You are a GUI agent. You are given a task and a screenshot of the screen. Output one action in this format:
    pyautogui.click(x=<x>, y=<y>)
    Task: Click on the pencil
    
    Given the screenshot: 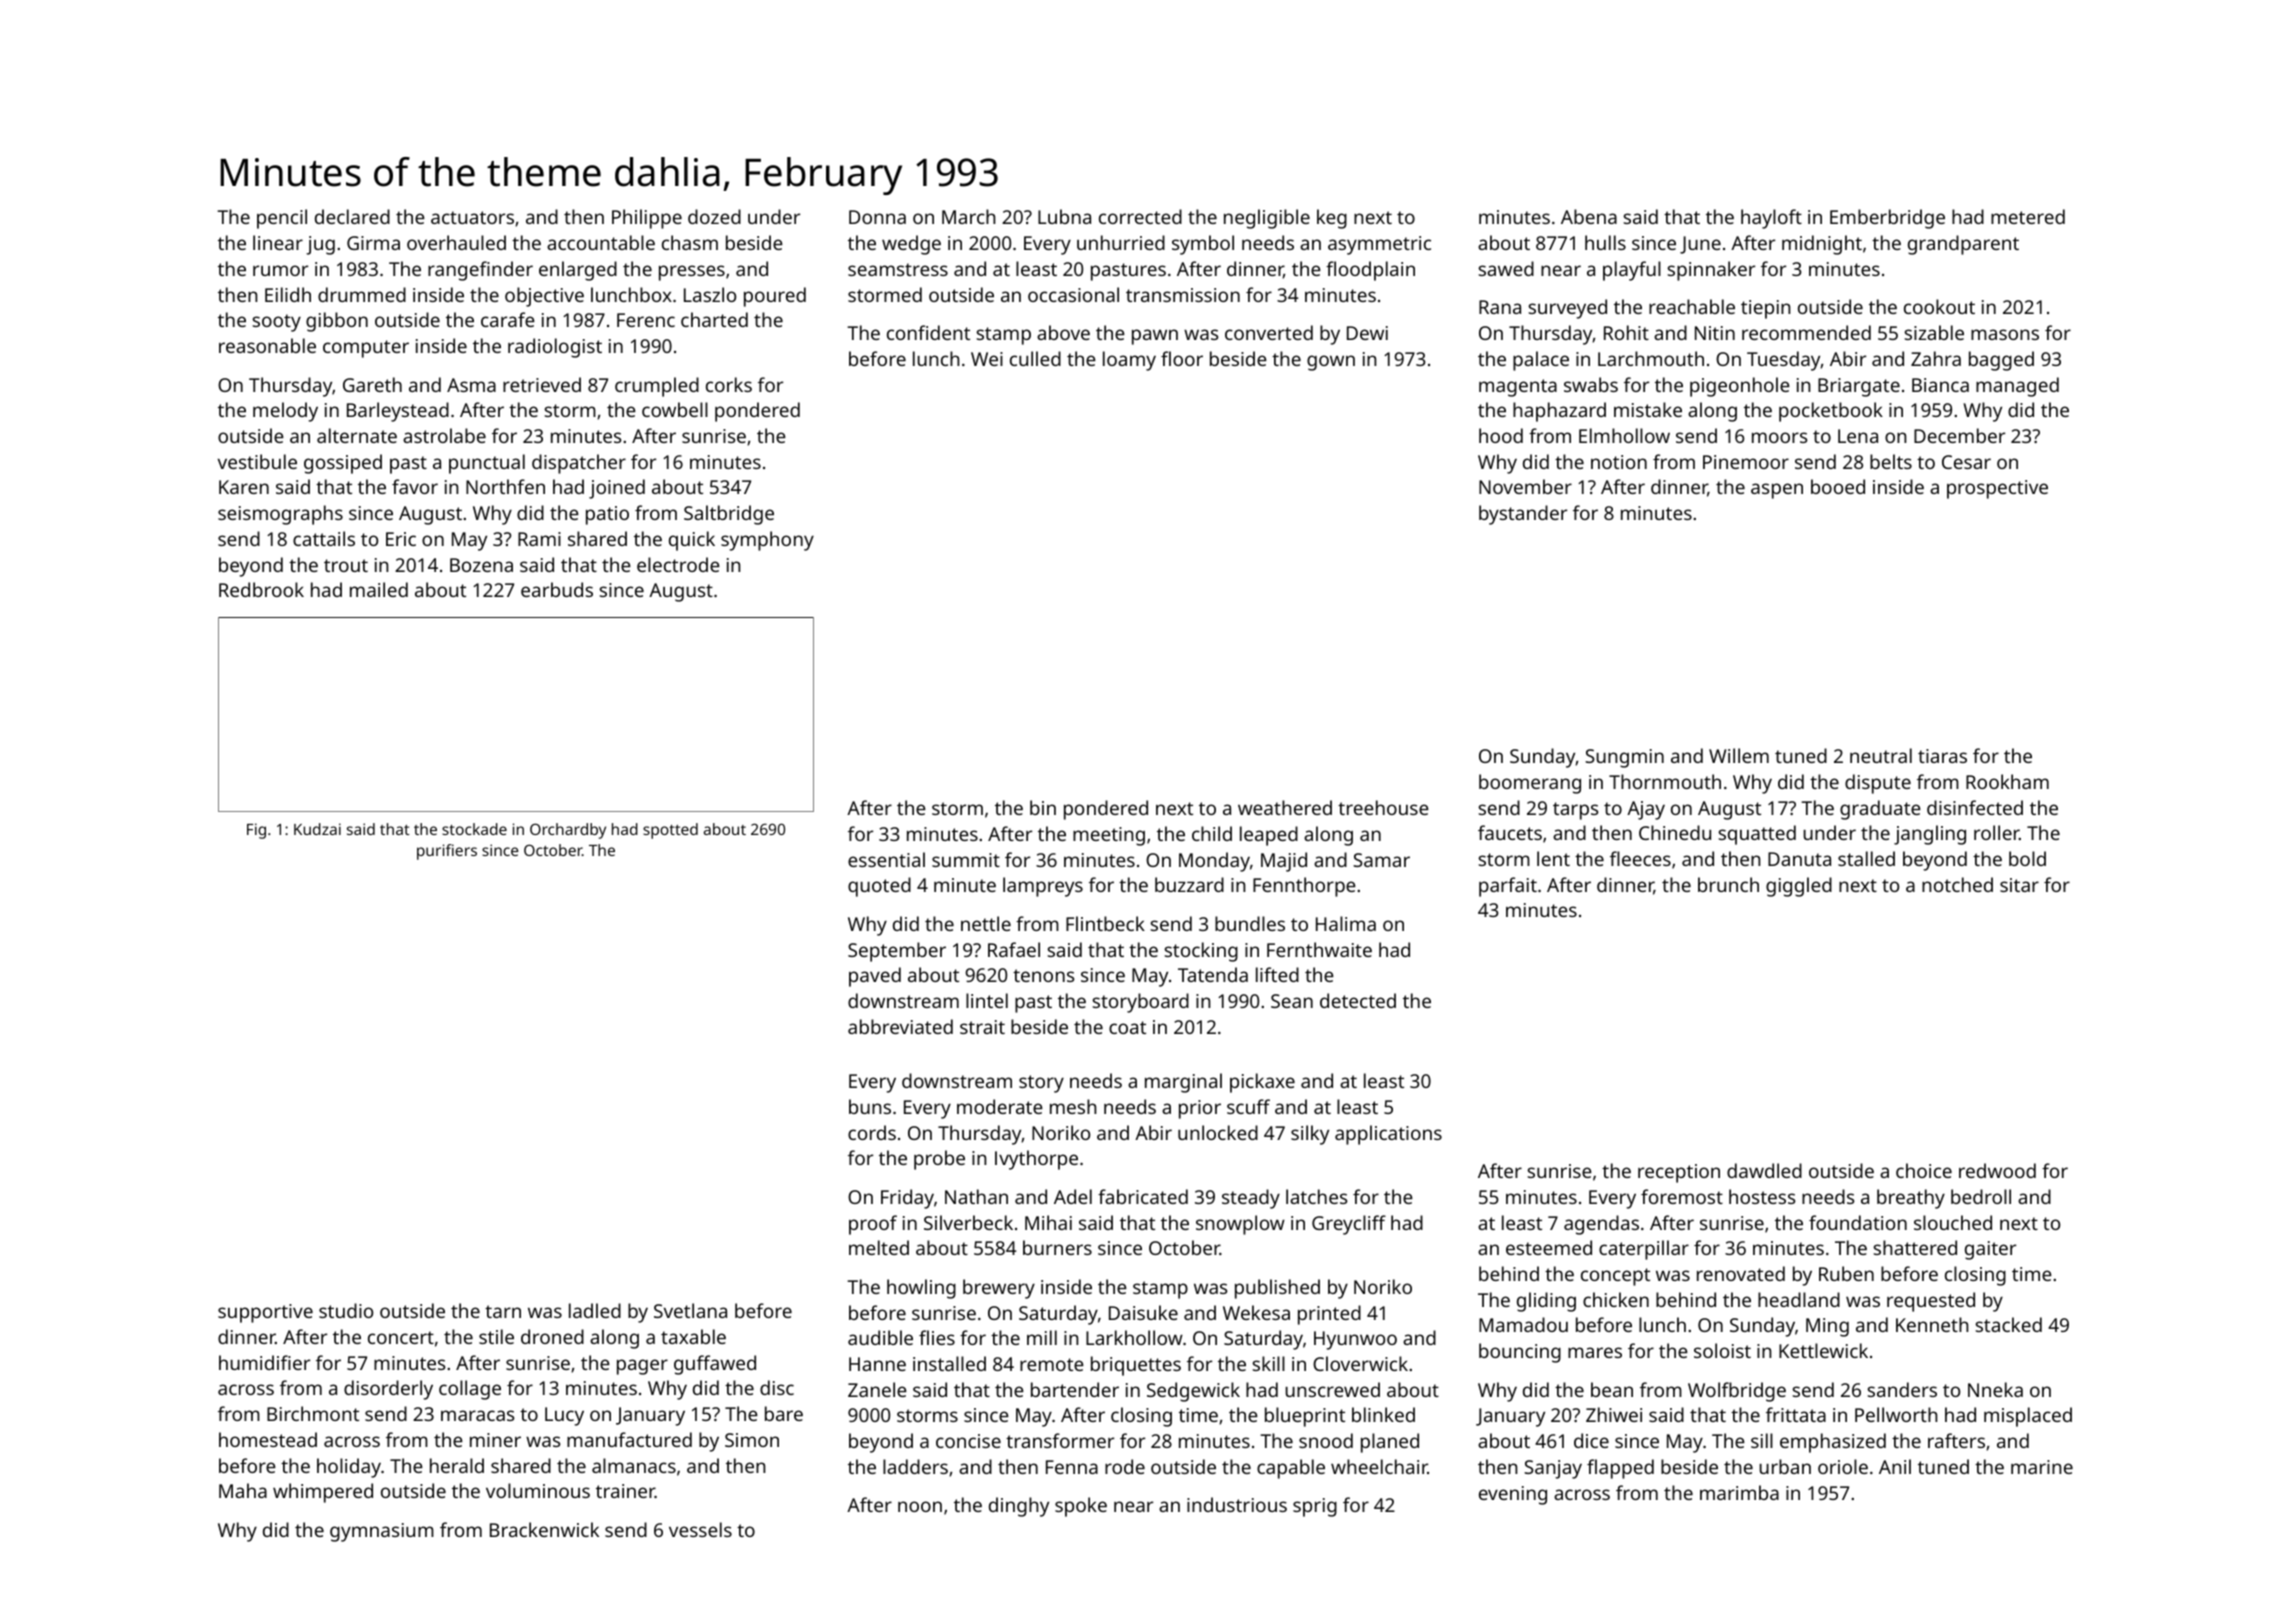 What is the action you would take?
    pyautogui.click(x=282, y=219)
